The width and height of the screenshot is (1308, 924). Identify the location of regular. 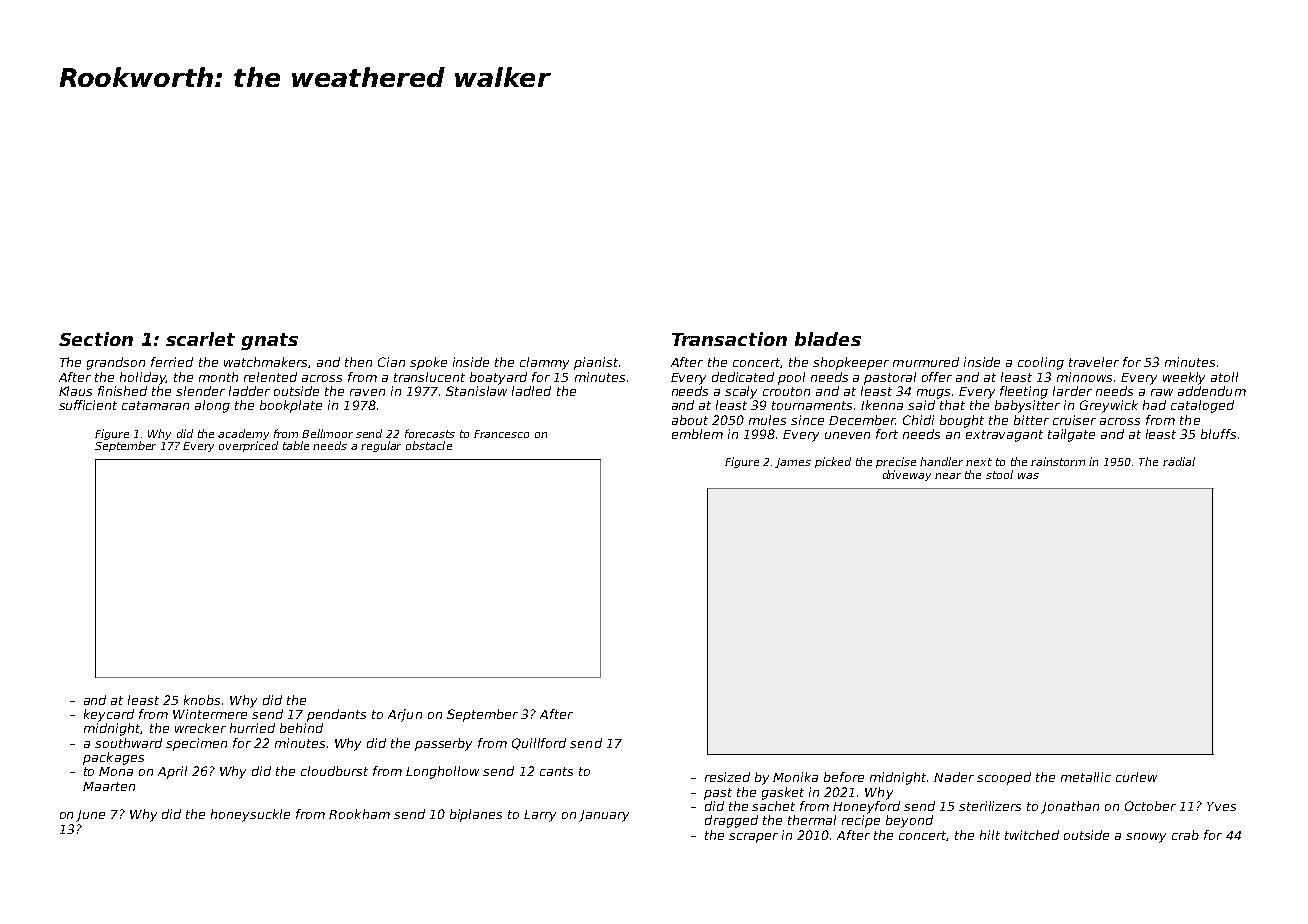
(381, 446).
